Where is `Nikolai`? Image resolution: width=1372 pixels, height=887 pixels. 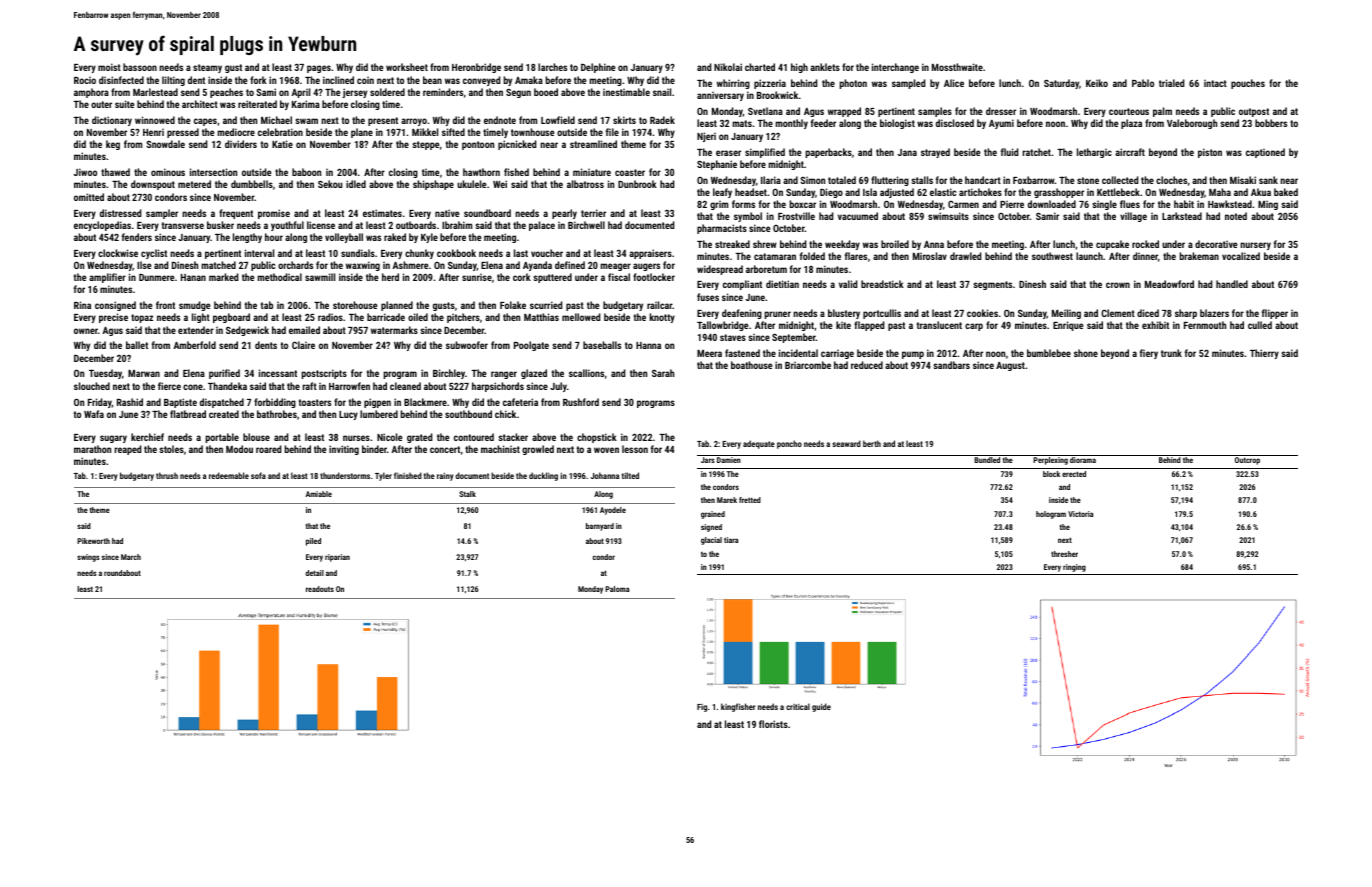
Nikolai is located at coordinates (728, 67).
